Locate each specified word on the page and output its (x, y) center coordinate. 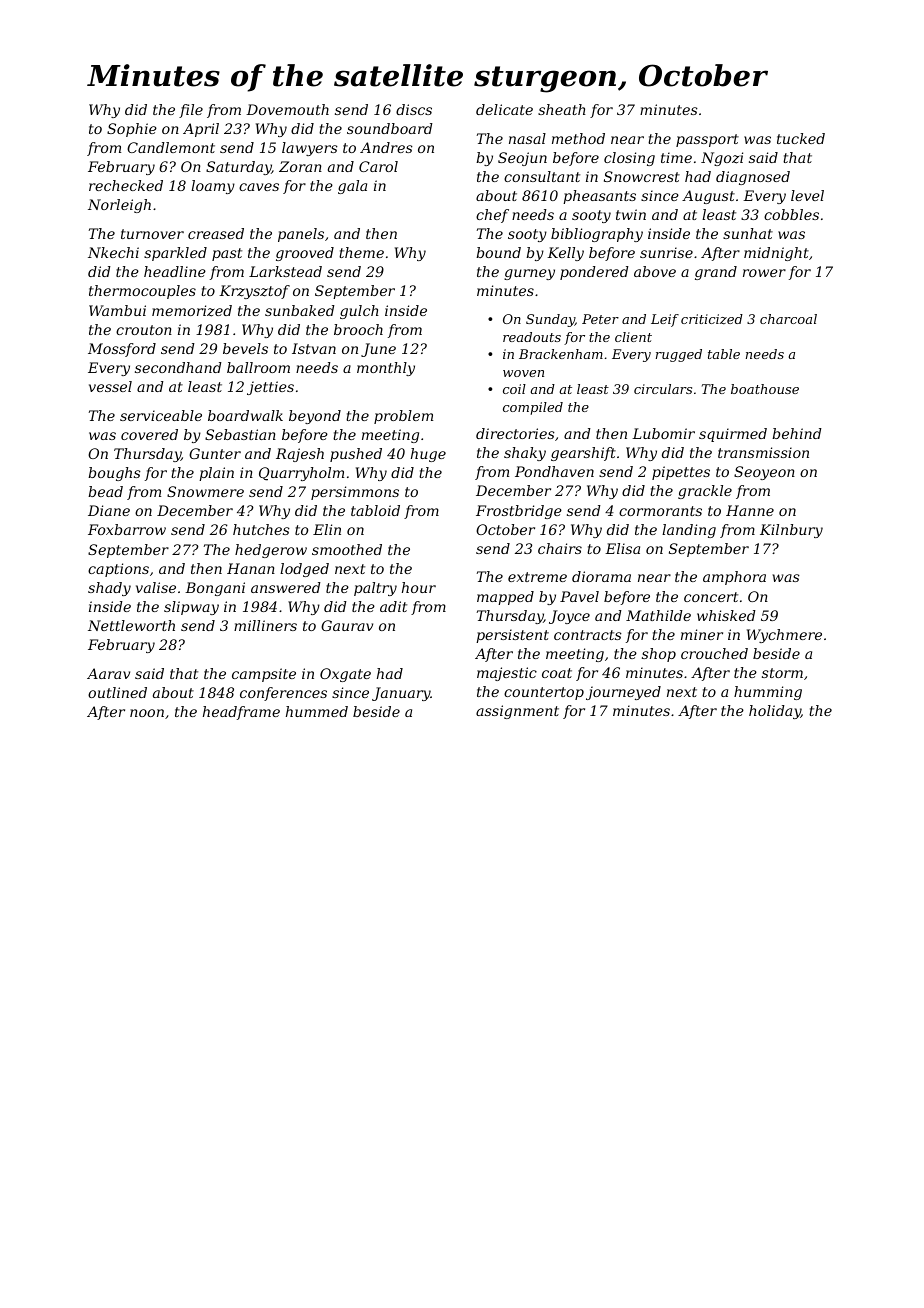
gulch (359, 312)
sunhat (748, 233)
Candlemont (171, 147)
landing (689, 531)
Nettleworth (131, 625)
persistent (512, 636)
